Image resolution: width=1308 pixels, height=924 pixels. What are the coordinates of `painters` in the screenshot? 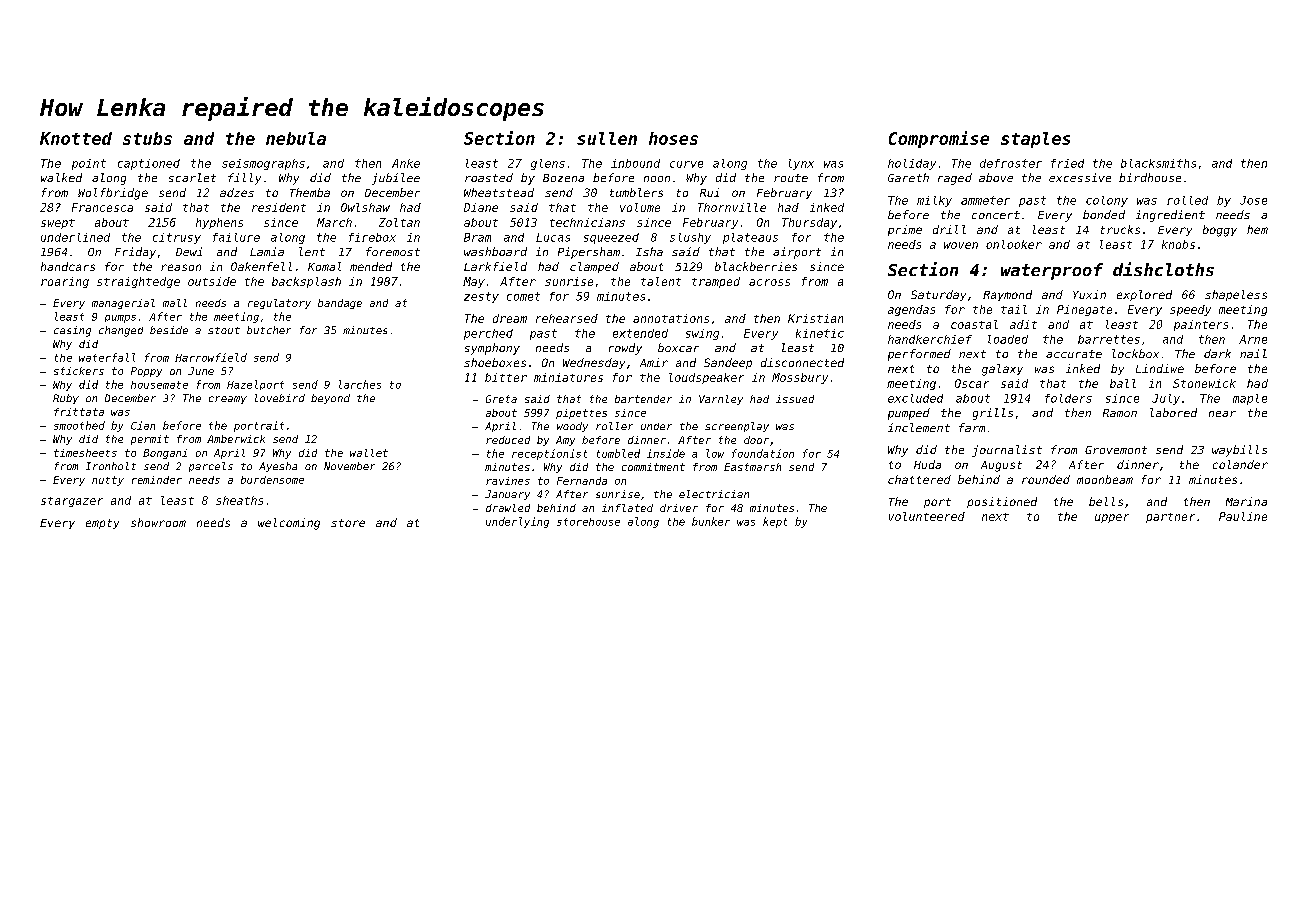 It's located at (1201, 325).
